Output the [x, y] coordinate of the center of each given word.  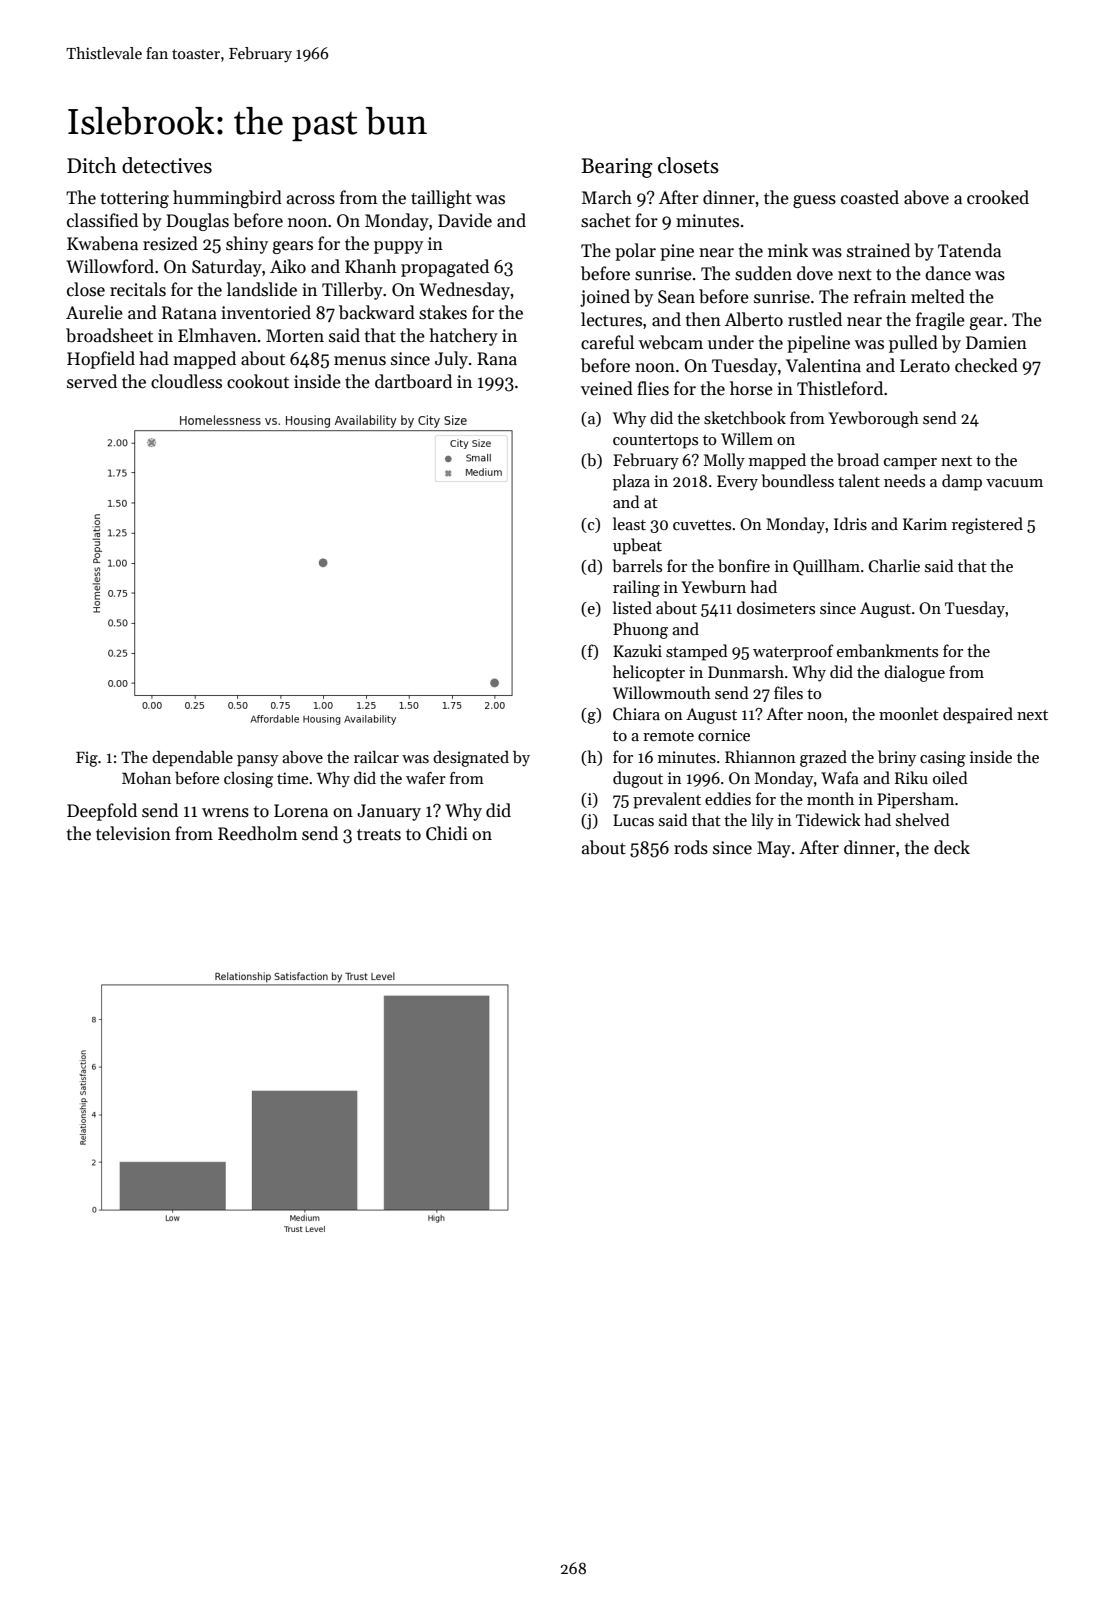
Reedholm [258, 833]
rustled [815, 319]
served [92, 381]
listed [632, 608]
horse [751, 388]
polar [635, 252]
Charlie [894, 566]
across [311, 200]
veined [607, 388]
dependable [192, 759]
